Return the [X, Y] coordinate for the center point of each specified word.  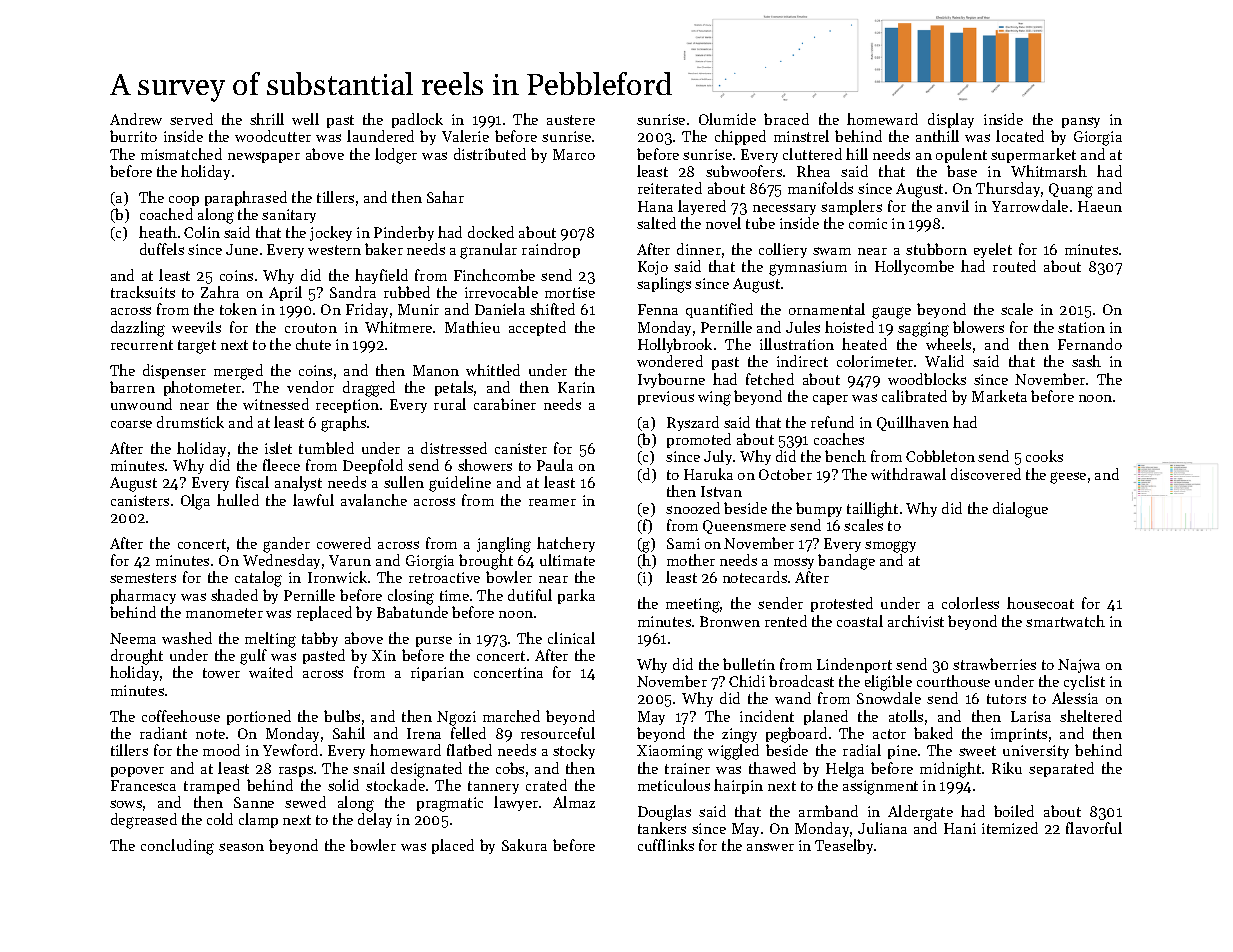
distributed [490, 154]
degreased [144, 821]
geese [1068, 478]
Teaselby [845, 846]
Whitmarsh [1049, 171]
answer [770, 847]
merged [238, 372]
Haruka [708, 474]
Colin [202, 232]
